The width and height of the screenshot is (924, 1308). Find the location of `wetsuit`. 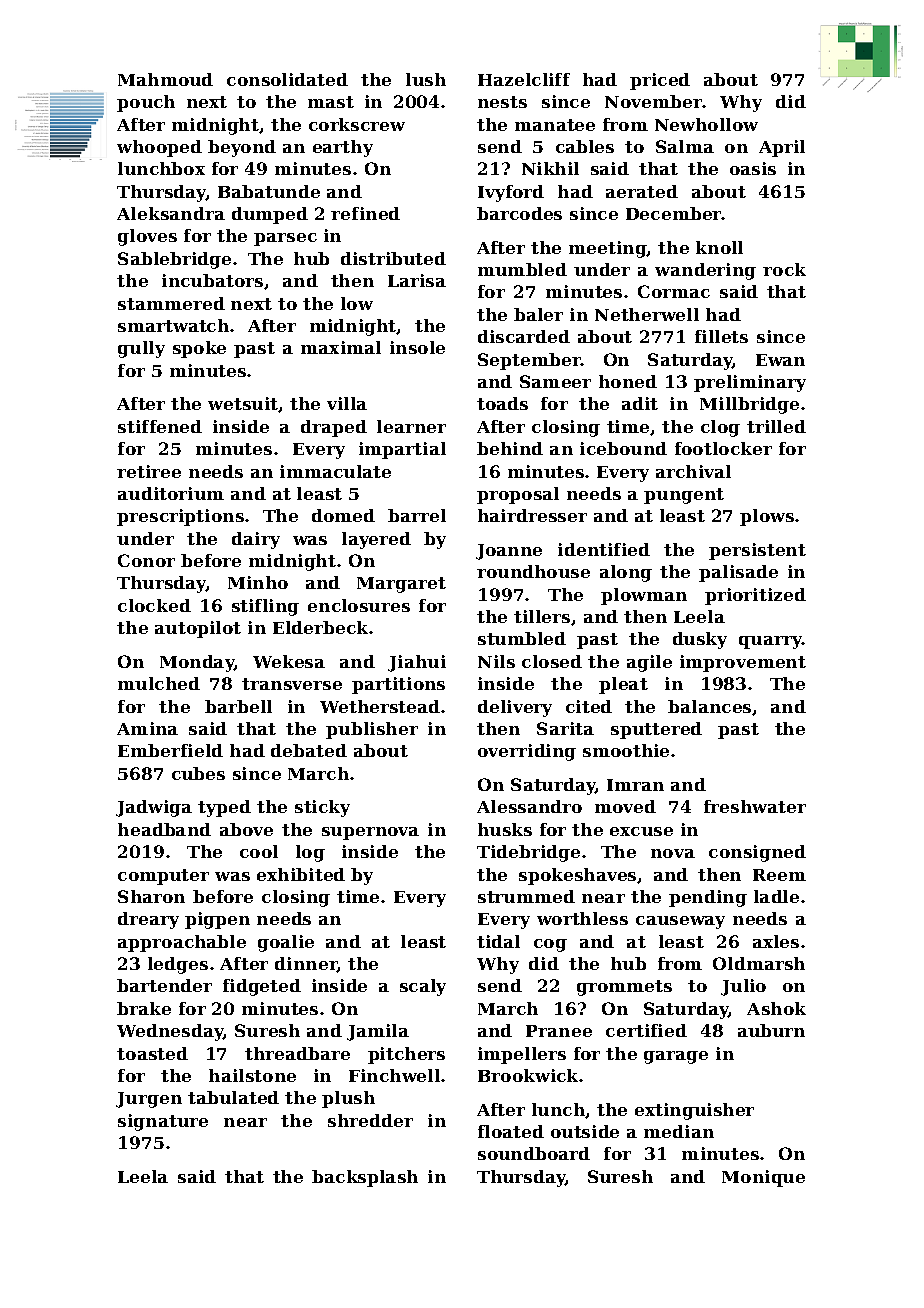

wetsuit is located at coordinates (243, 404).
